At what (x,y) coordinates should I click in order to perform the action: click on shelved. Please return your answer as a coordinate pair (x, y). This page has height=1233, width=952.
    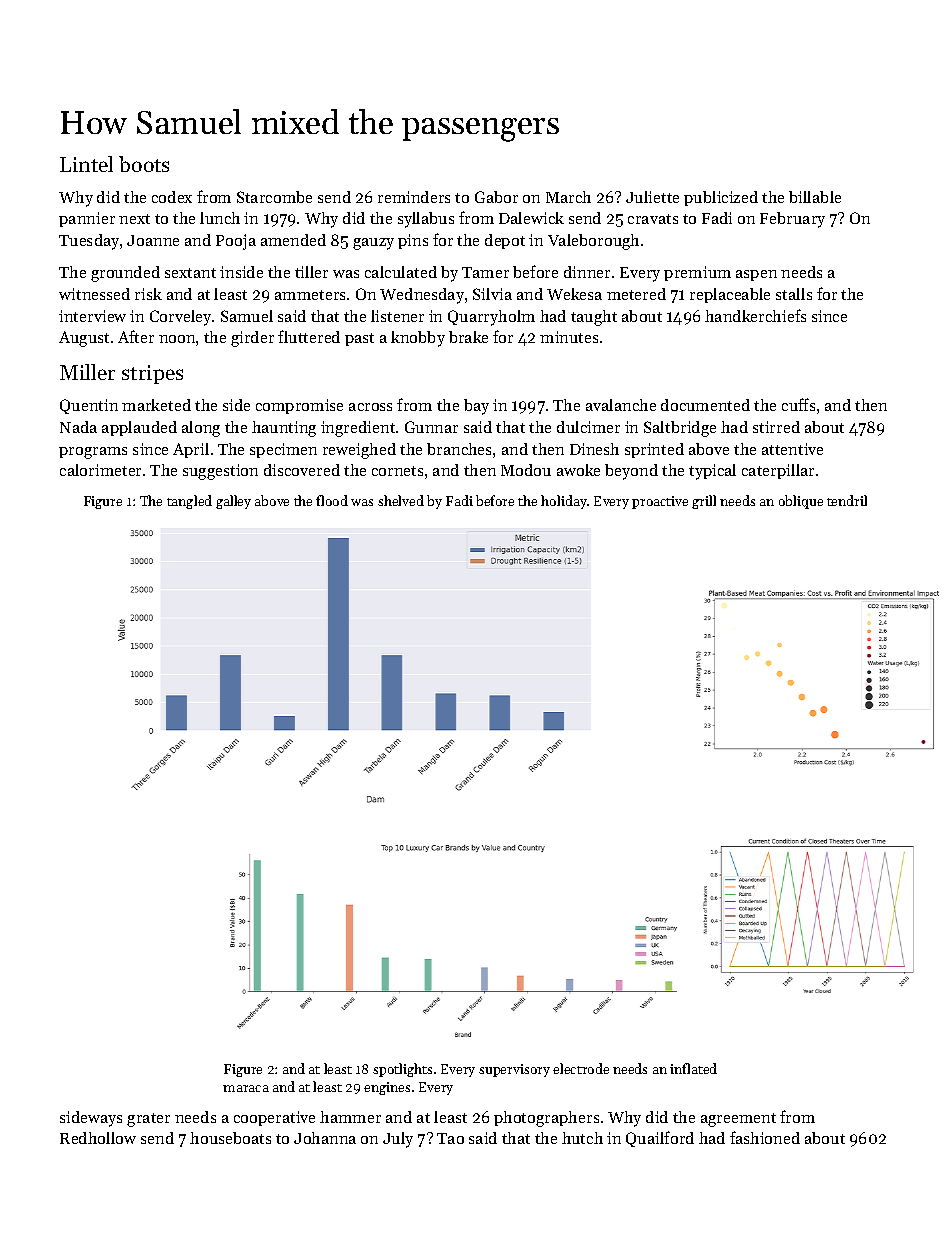
    Looking at the image, I should click on (401, 500).
